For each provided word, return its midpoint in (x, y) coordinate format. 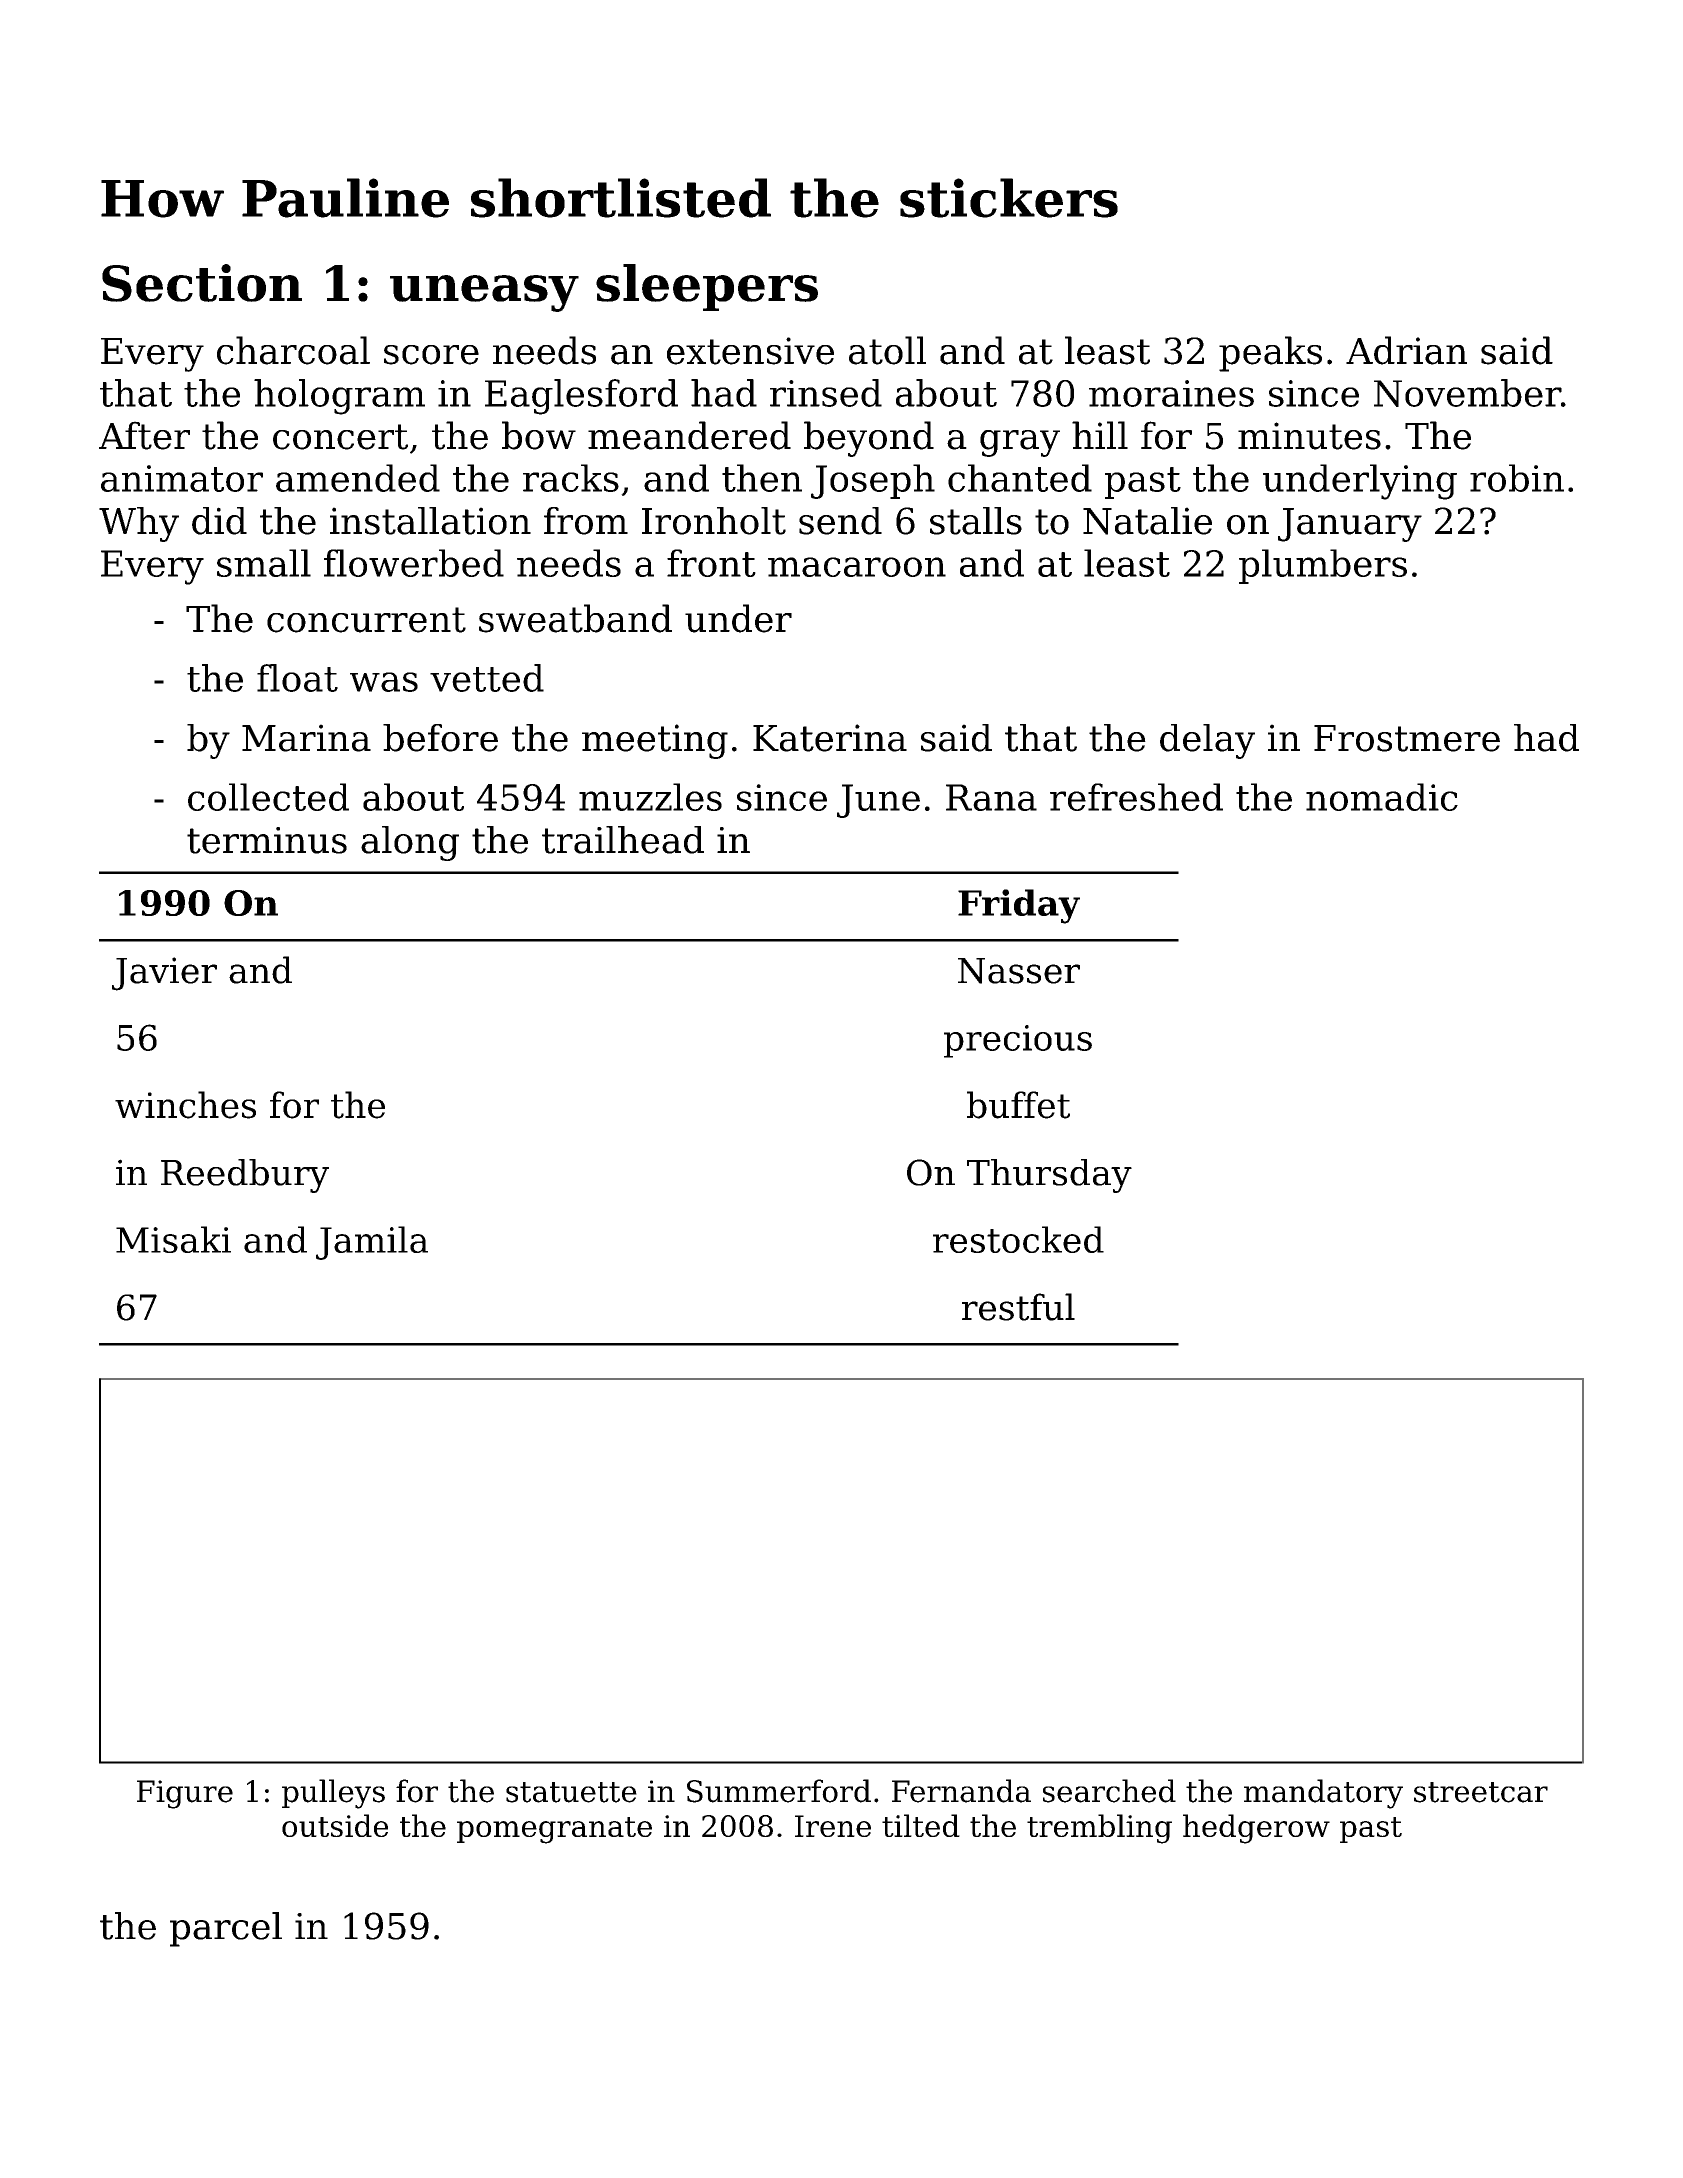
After (144, 435)
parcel (226, 1929)
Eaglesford (581, 397)
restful (1018, 1307)
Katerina (830, 738)
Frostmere (1407, 738)
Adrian (1406, 350)
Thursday (1049, 1176)
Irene (833, 1826)
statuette (571, 1792)
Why (139, 524)
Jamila (372, 1243)
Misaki (173, 1239)
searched (1109, 1791)
